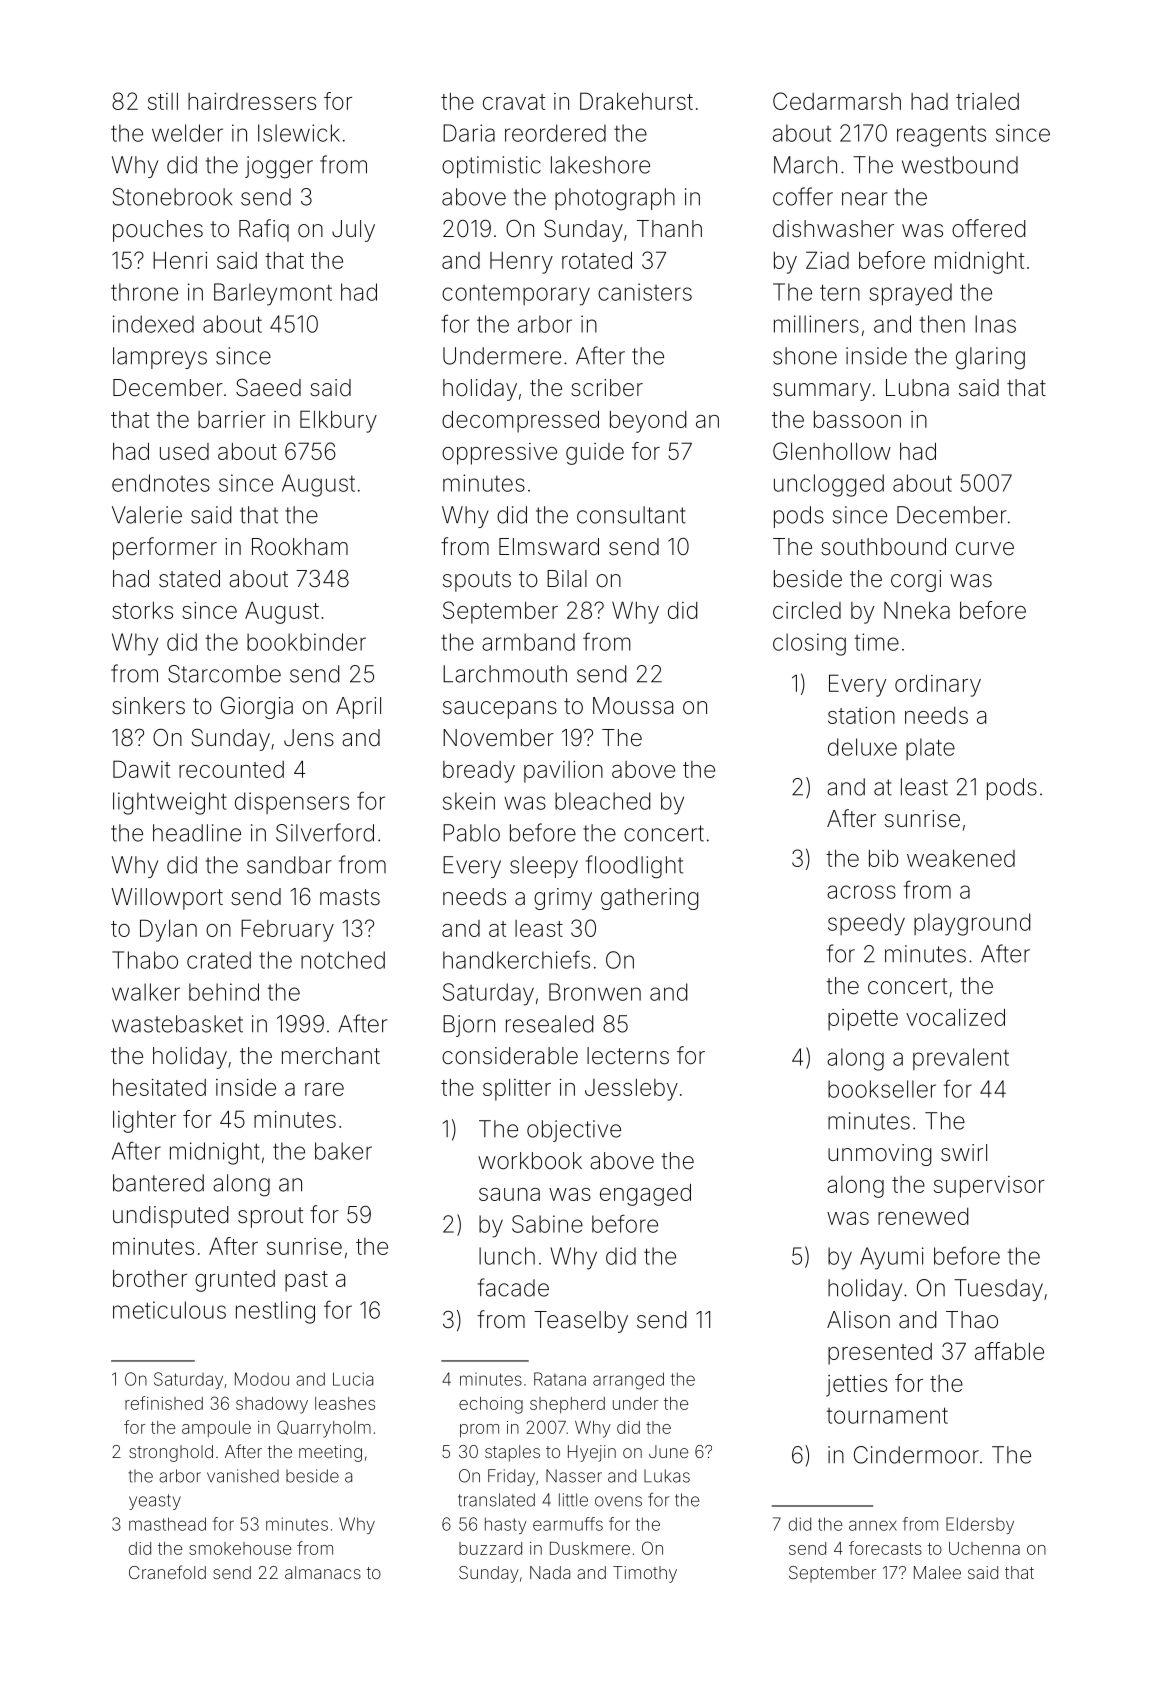 The image size is (1163, 1684). Describe the element at coordinates (279, 167) in the page. I see `jogger` at that location.
